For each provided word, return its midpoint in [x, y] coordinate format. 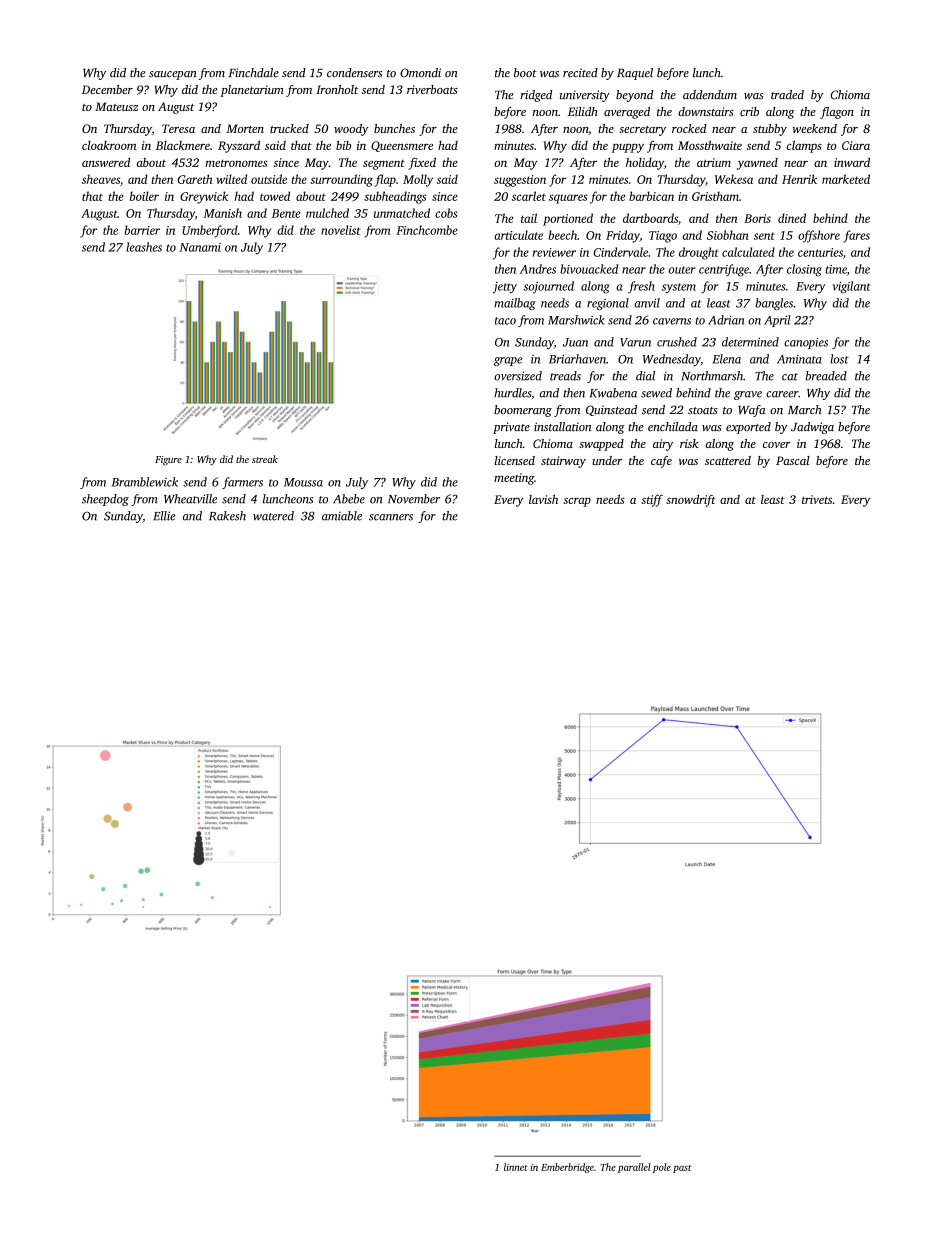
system [679, 288]
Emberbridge [567, 1168]
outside [269, 179]
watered [273, 516]
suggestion [520, 181]
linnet [516, 1167]
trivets [817, 499]
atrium [714, 162]
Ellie [164, 516]
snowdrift [691, 500]
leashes [144, 247]
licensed [515, 460]
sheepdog [105, 500]
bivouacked [589, 269]
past [682, 1169]
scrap [577, 502]
